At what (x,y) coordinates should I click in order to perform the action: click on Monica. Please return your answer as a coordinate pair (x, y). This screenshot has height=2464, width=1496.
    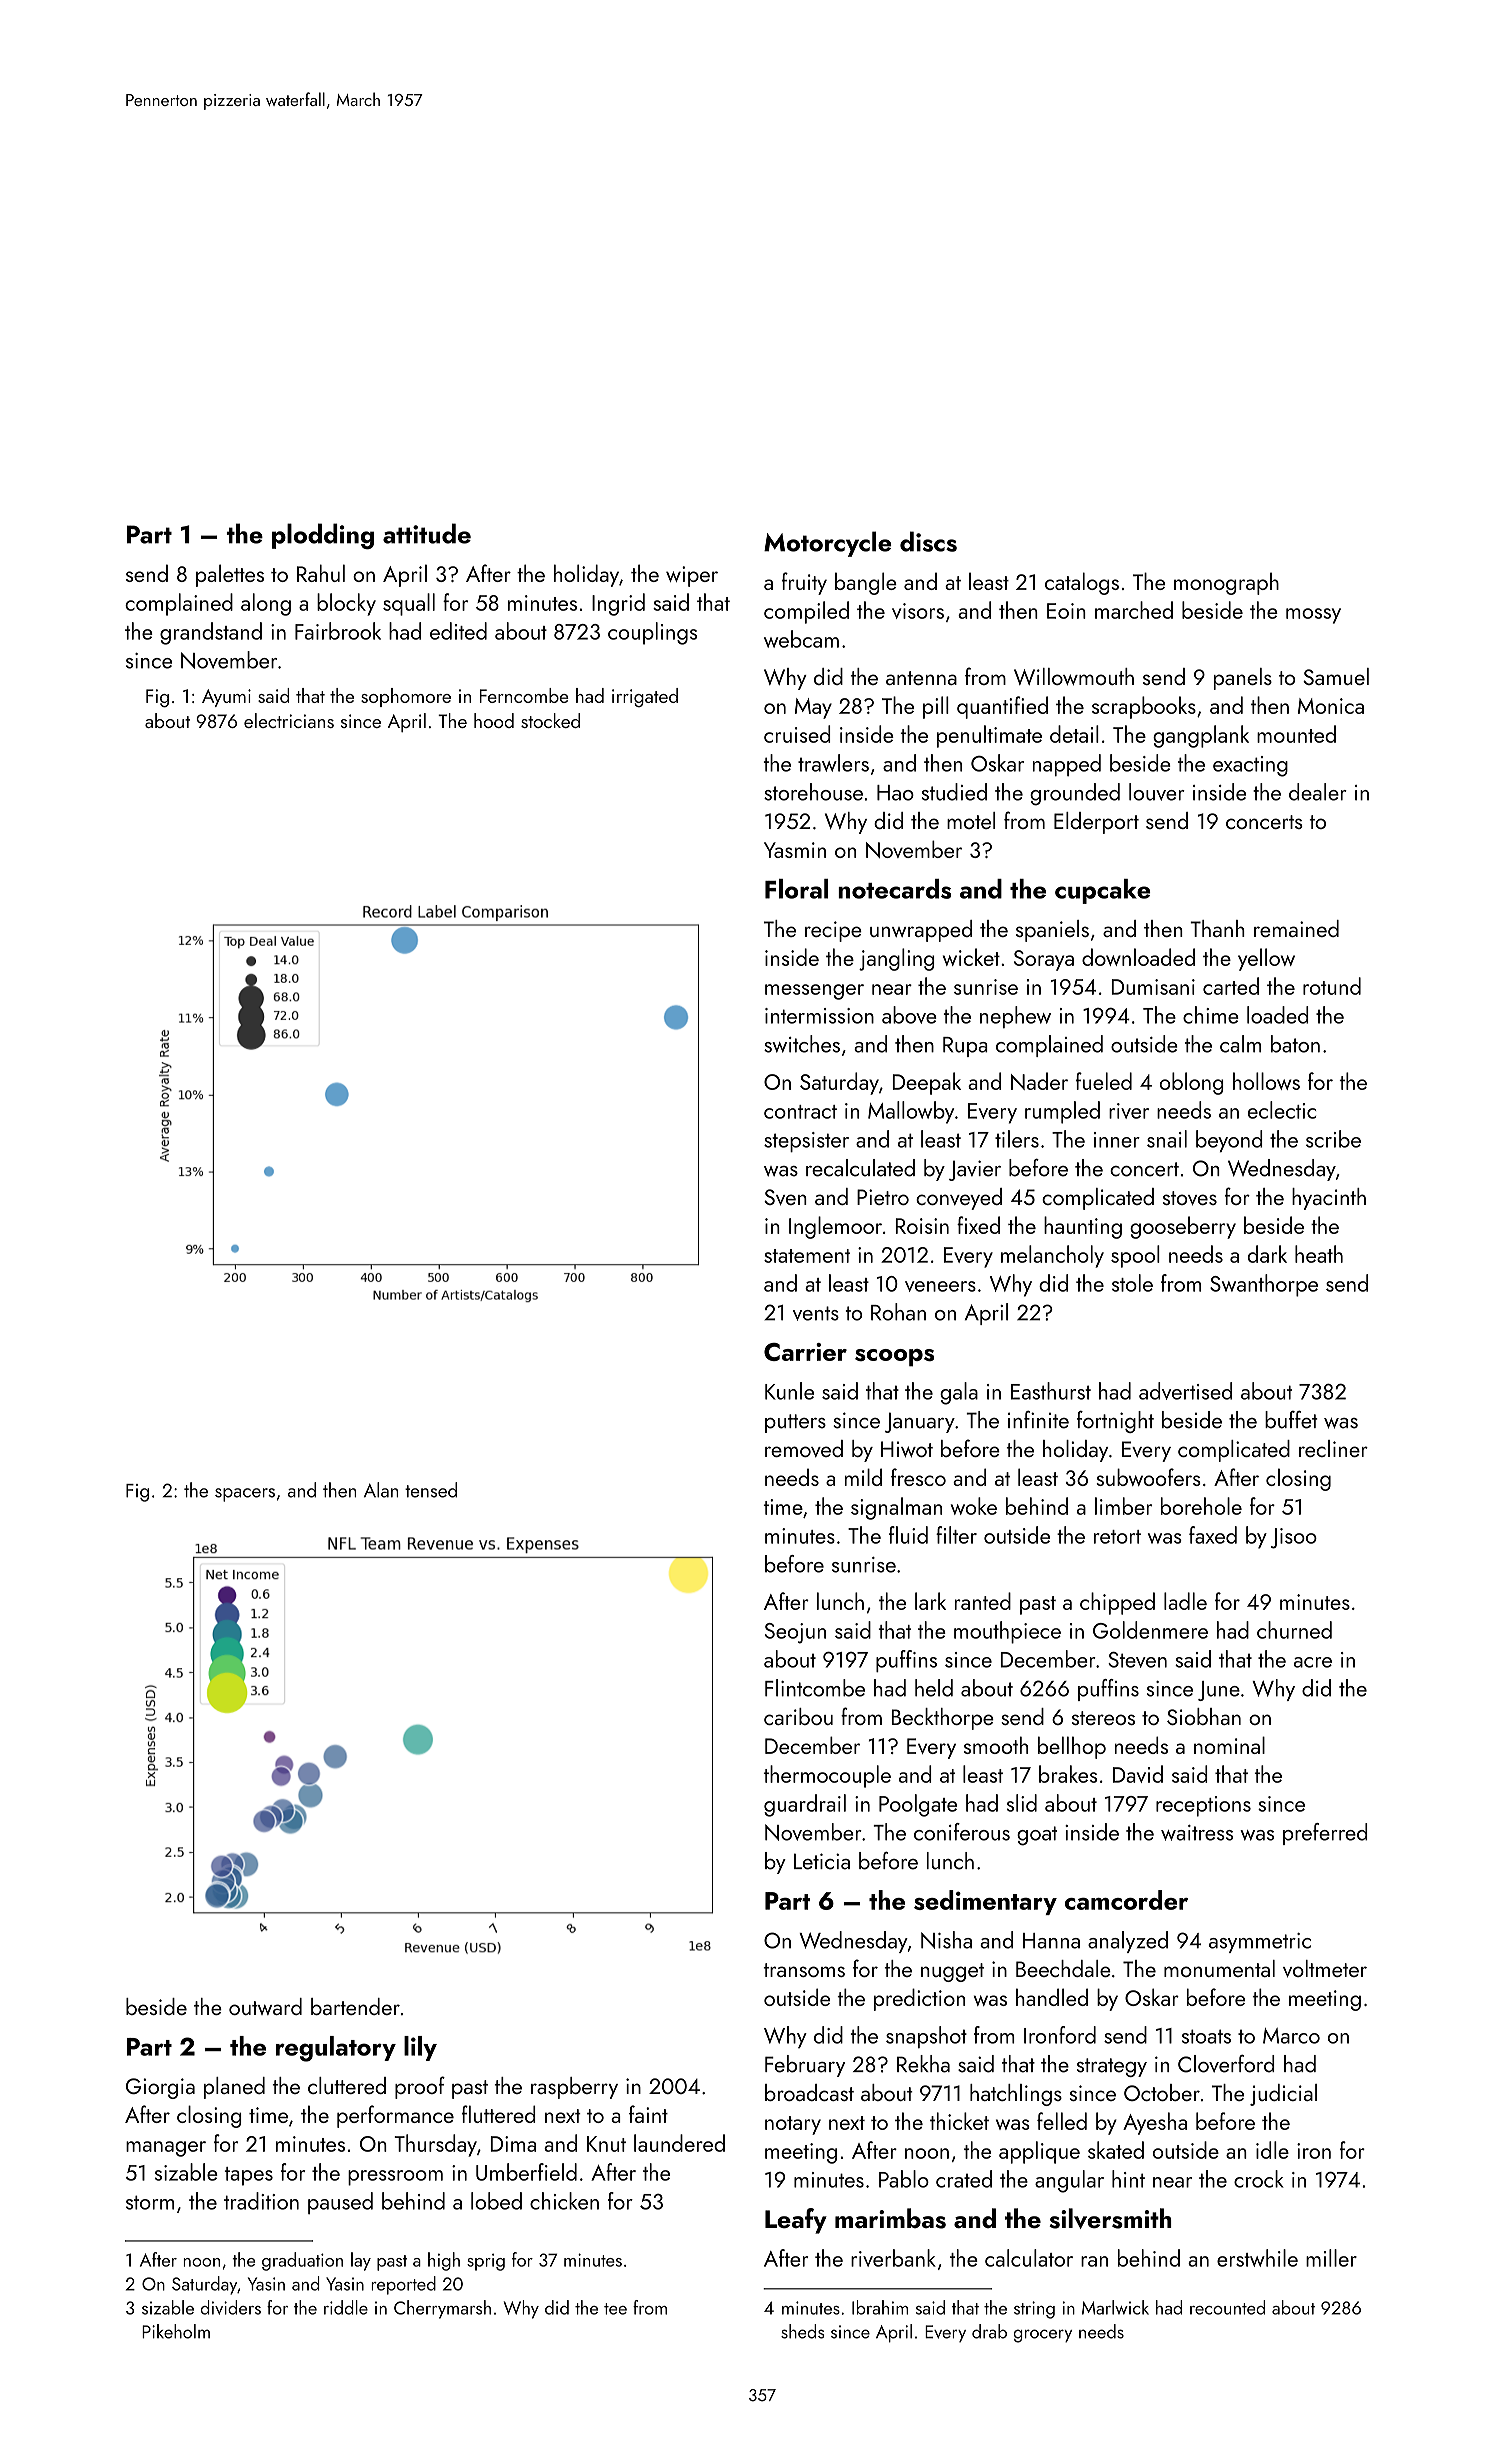
    Looking at the image, I should click on (1331, 706).
